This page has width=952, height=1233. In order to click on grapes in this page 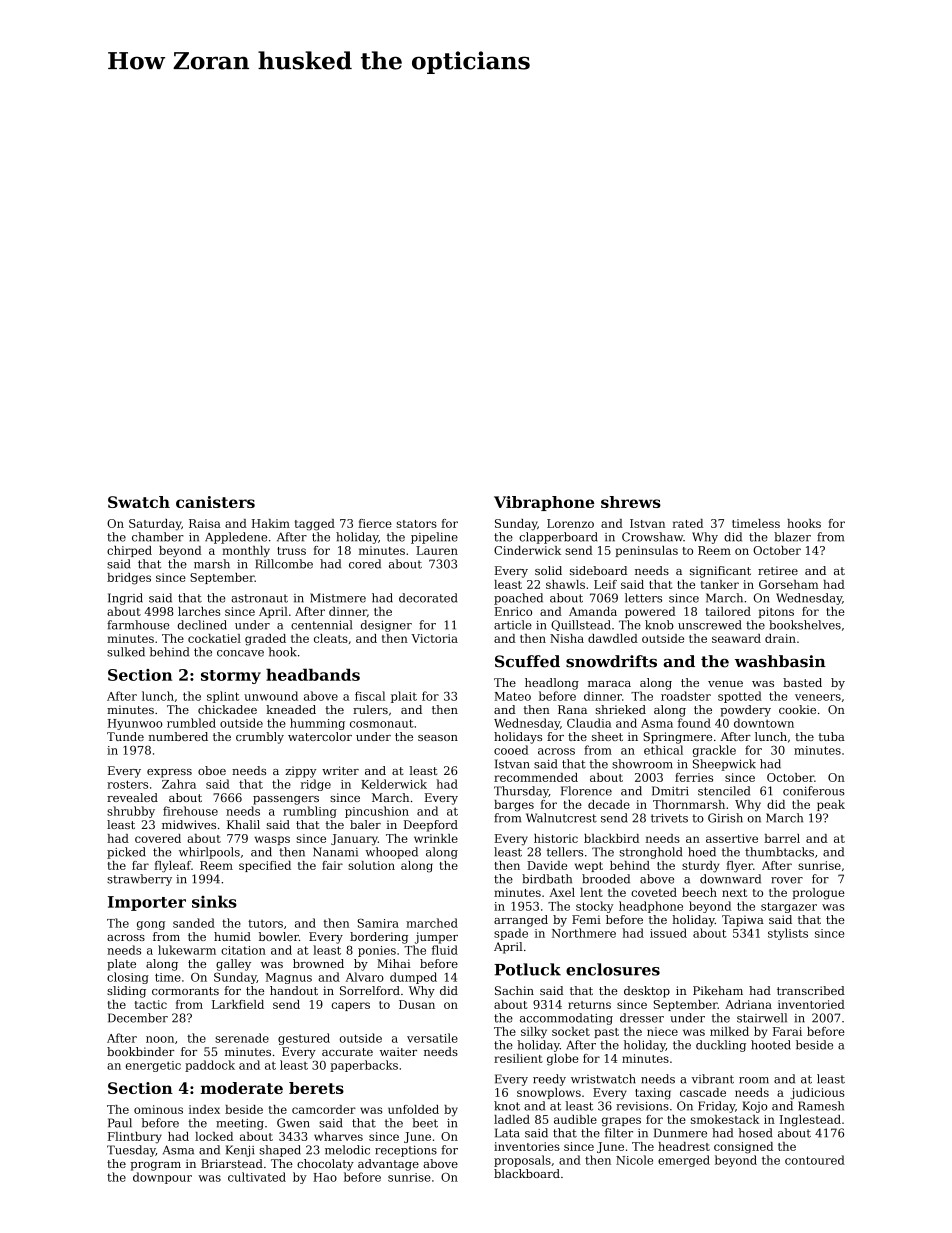, I will do `click(621, 1122)`.
